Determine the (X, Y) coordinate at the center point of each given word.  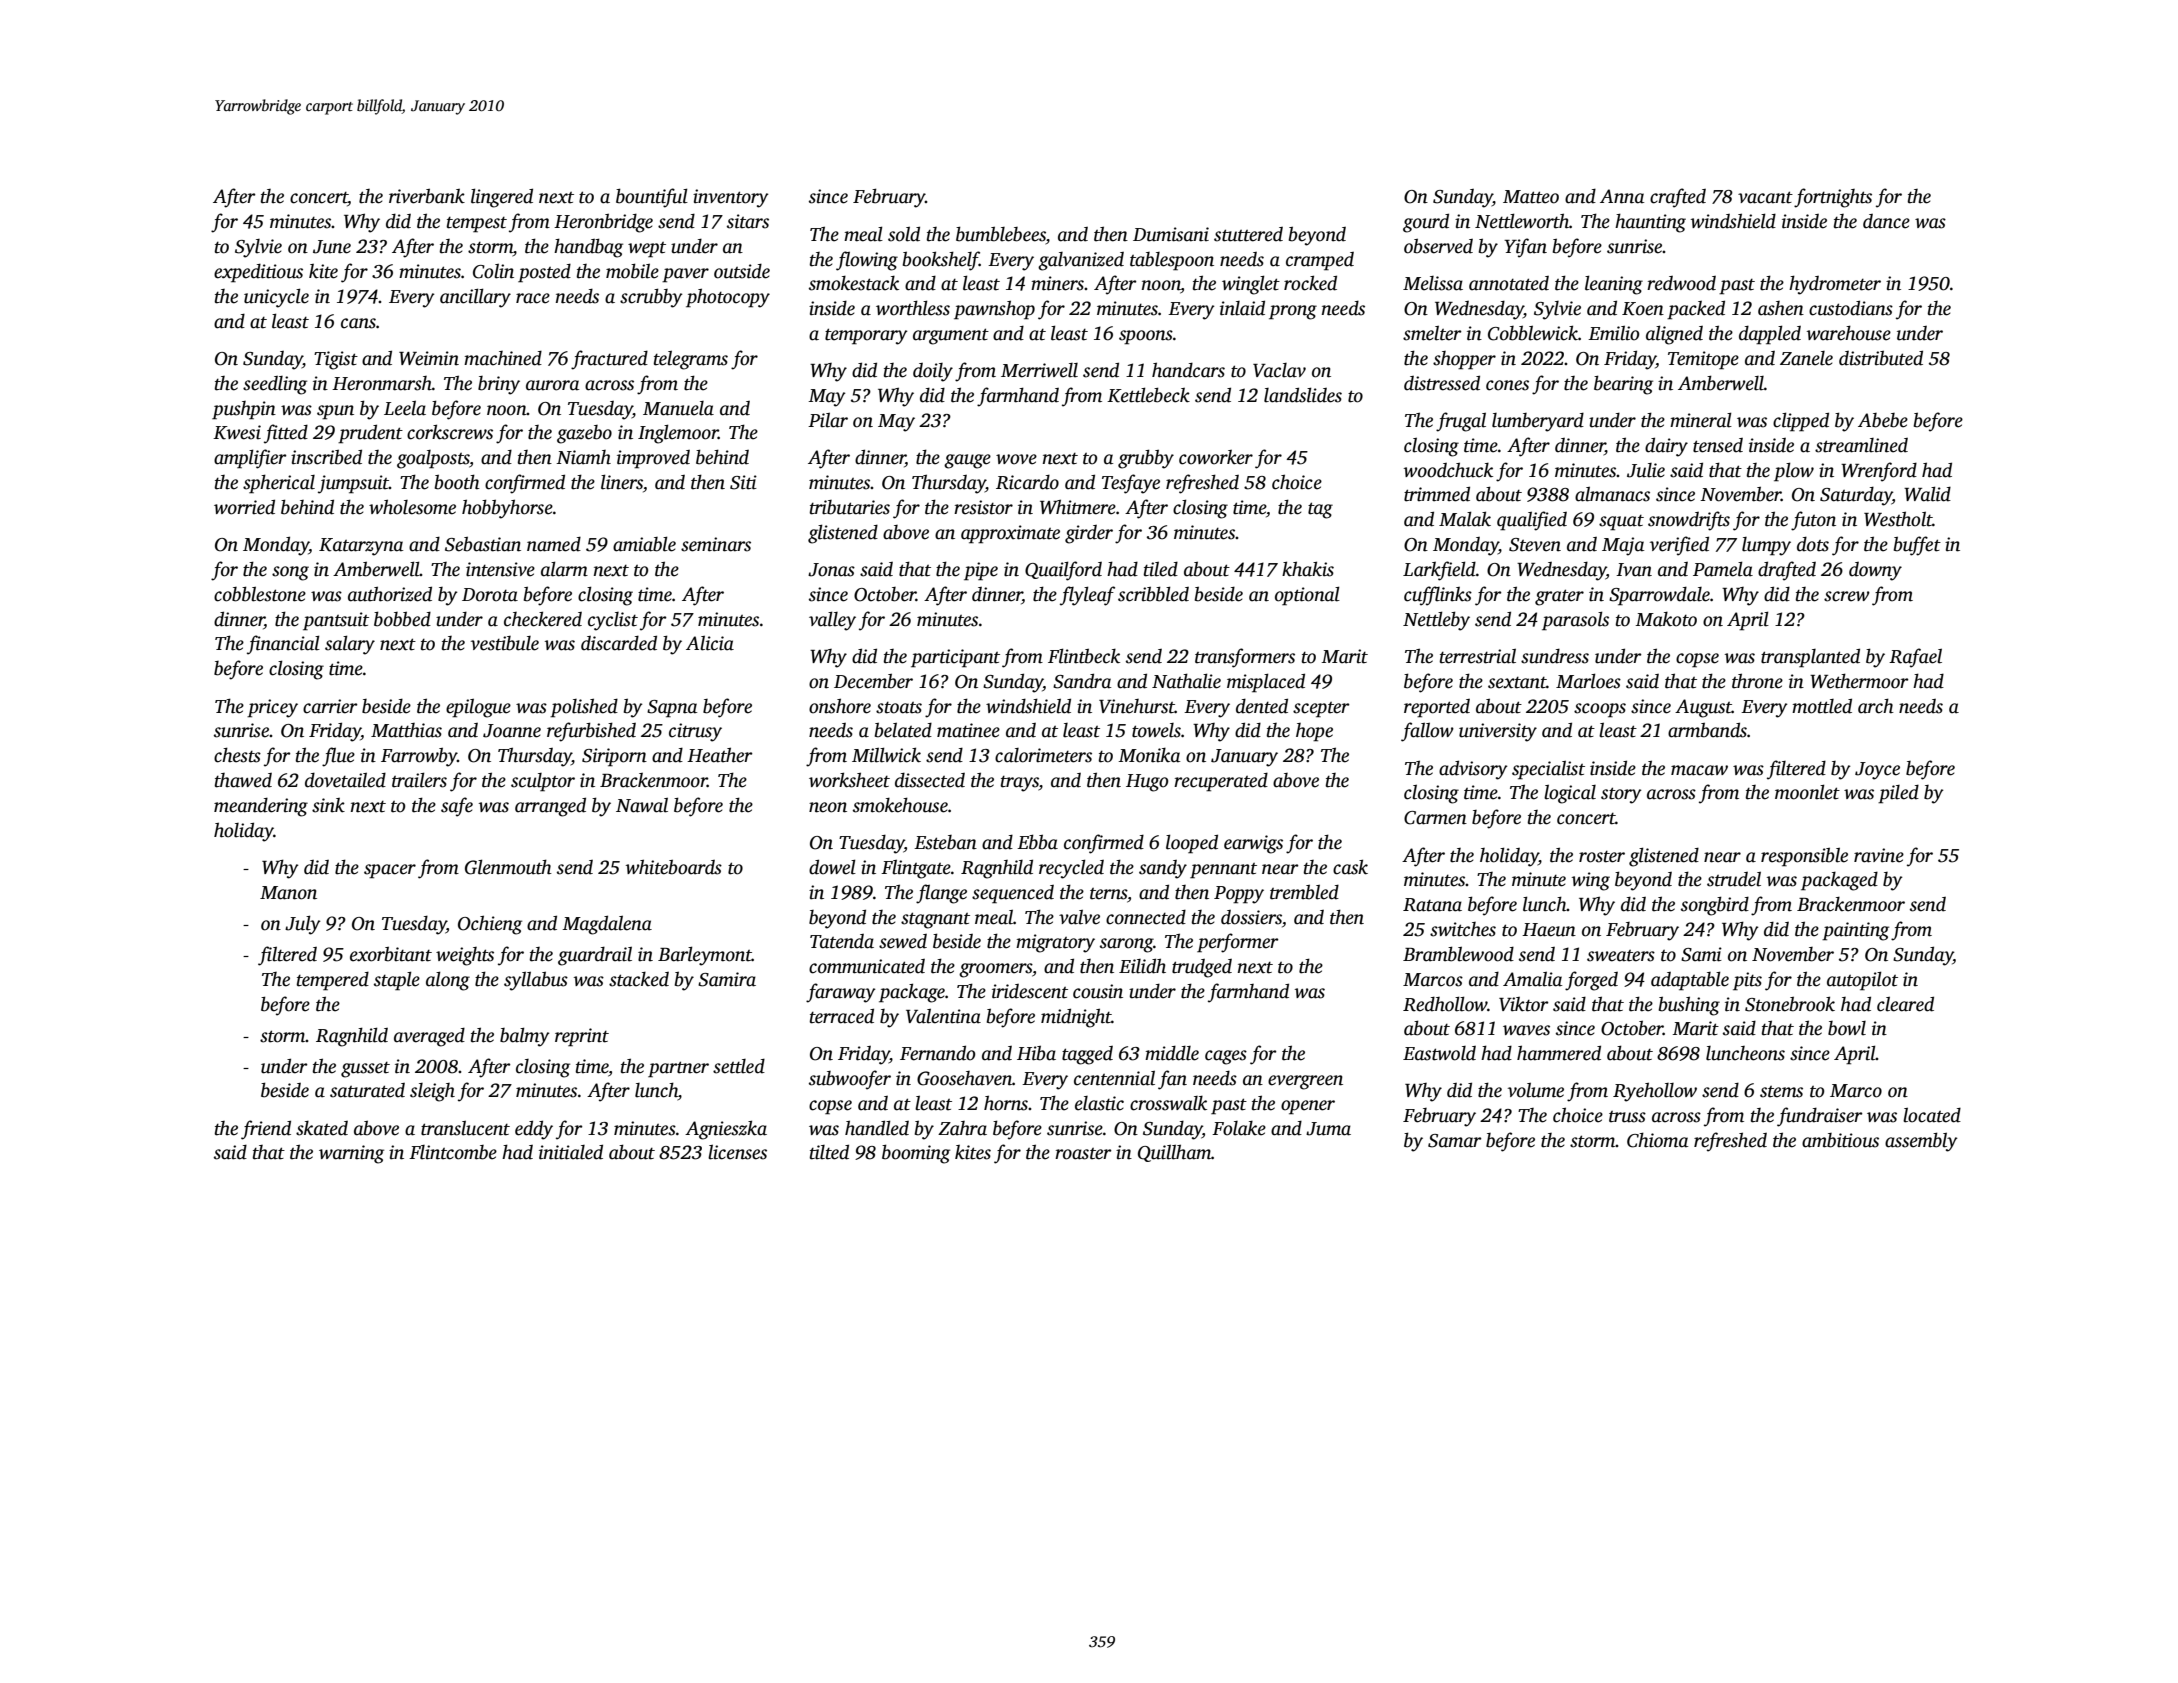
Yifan (1525, 248)
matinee (968, 730)
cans (358, 323)
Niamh (583, 457)
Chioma (1657, 1140)
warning (351, 1154)
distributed (1881, 358)
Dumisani (1171, 234)
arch (1876, 706)
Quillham (1174, 1153)
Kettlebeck (1148, 395)
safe (457, 807)
